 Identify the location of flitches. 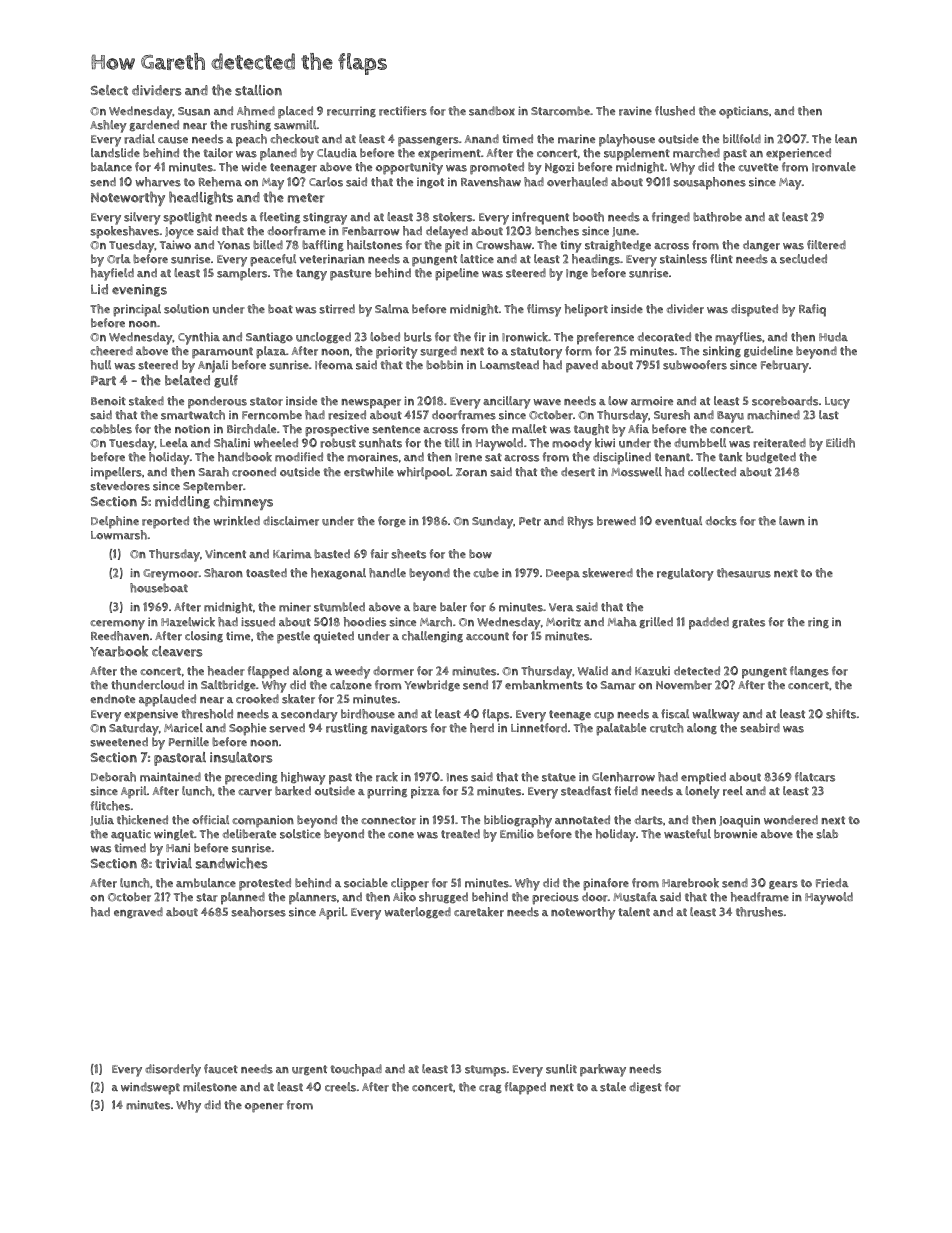
(110, 806).
